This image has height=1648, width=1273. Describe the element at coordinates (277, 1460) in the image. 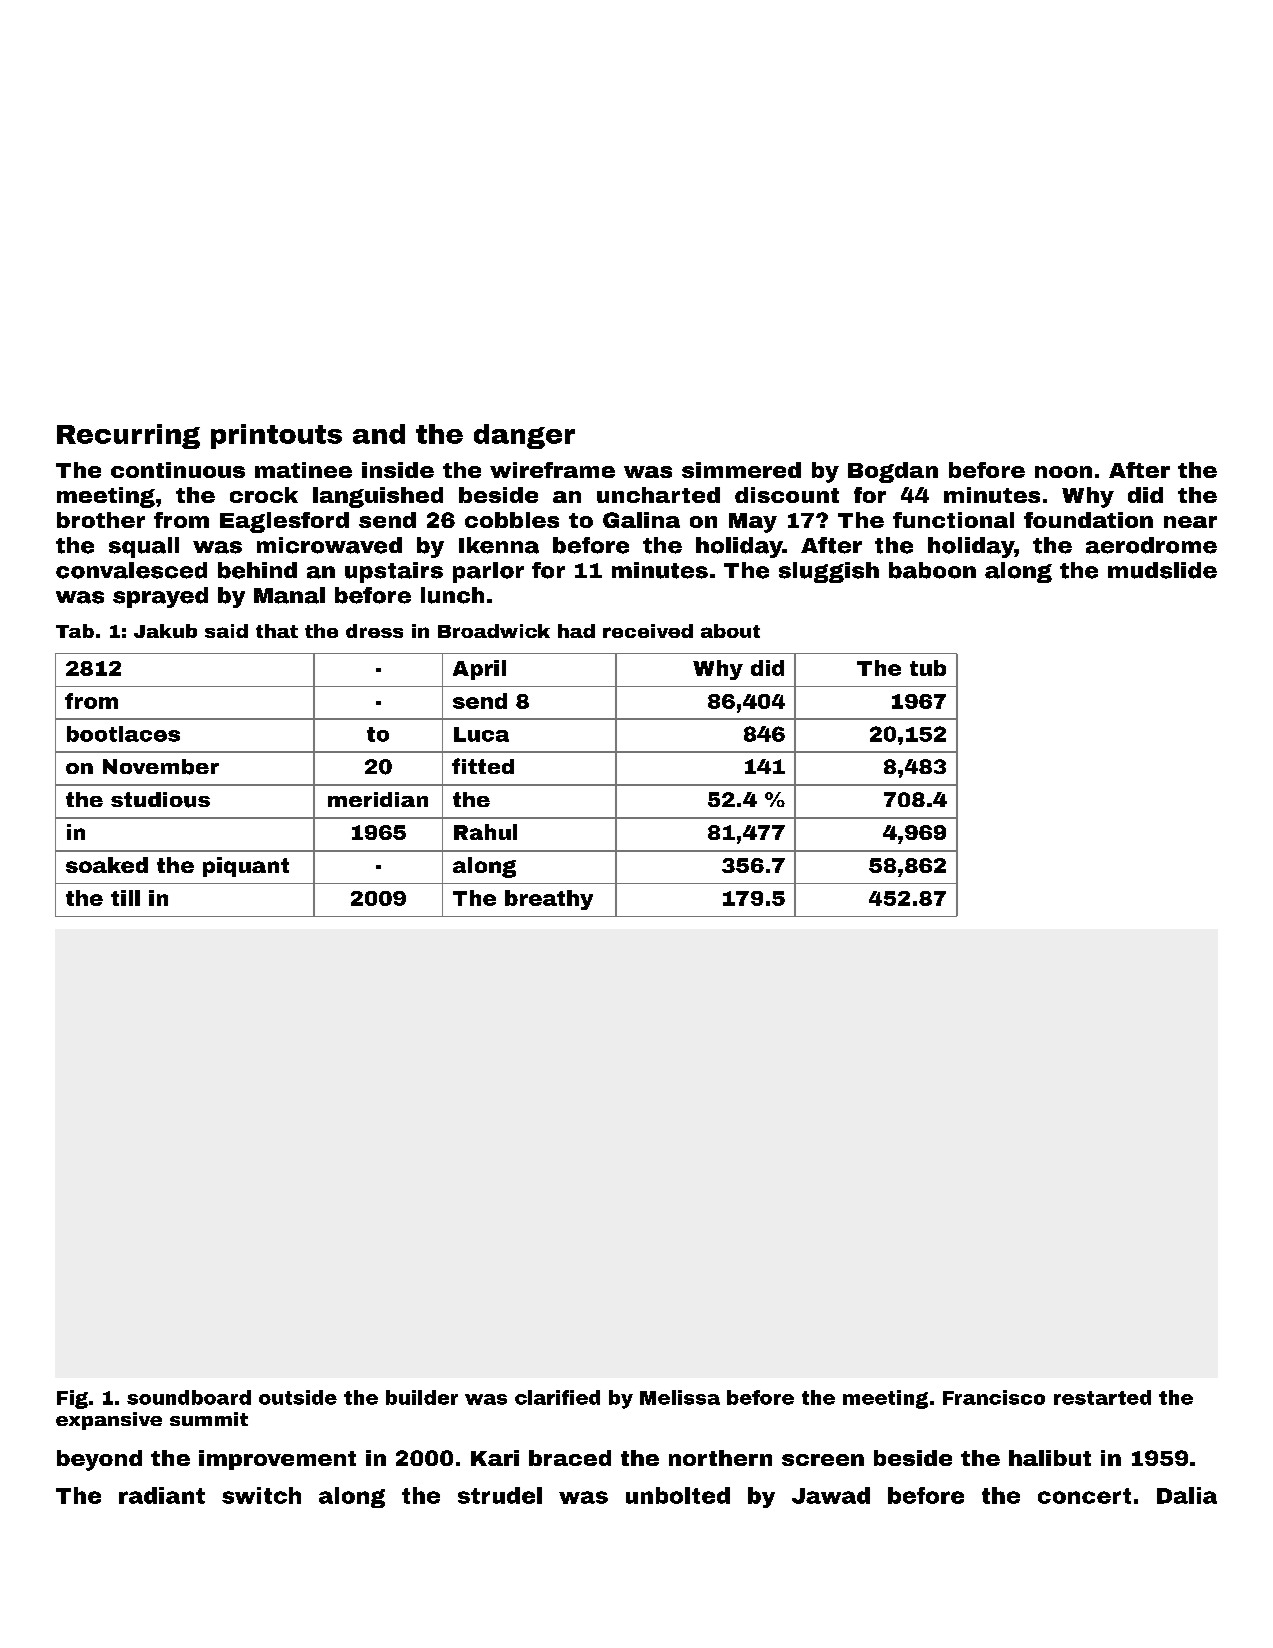

I see `improvement` at that location.
